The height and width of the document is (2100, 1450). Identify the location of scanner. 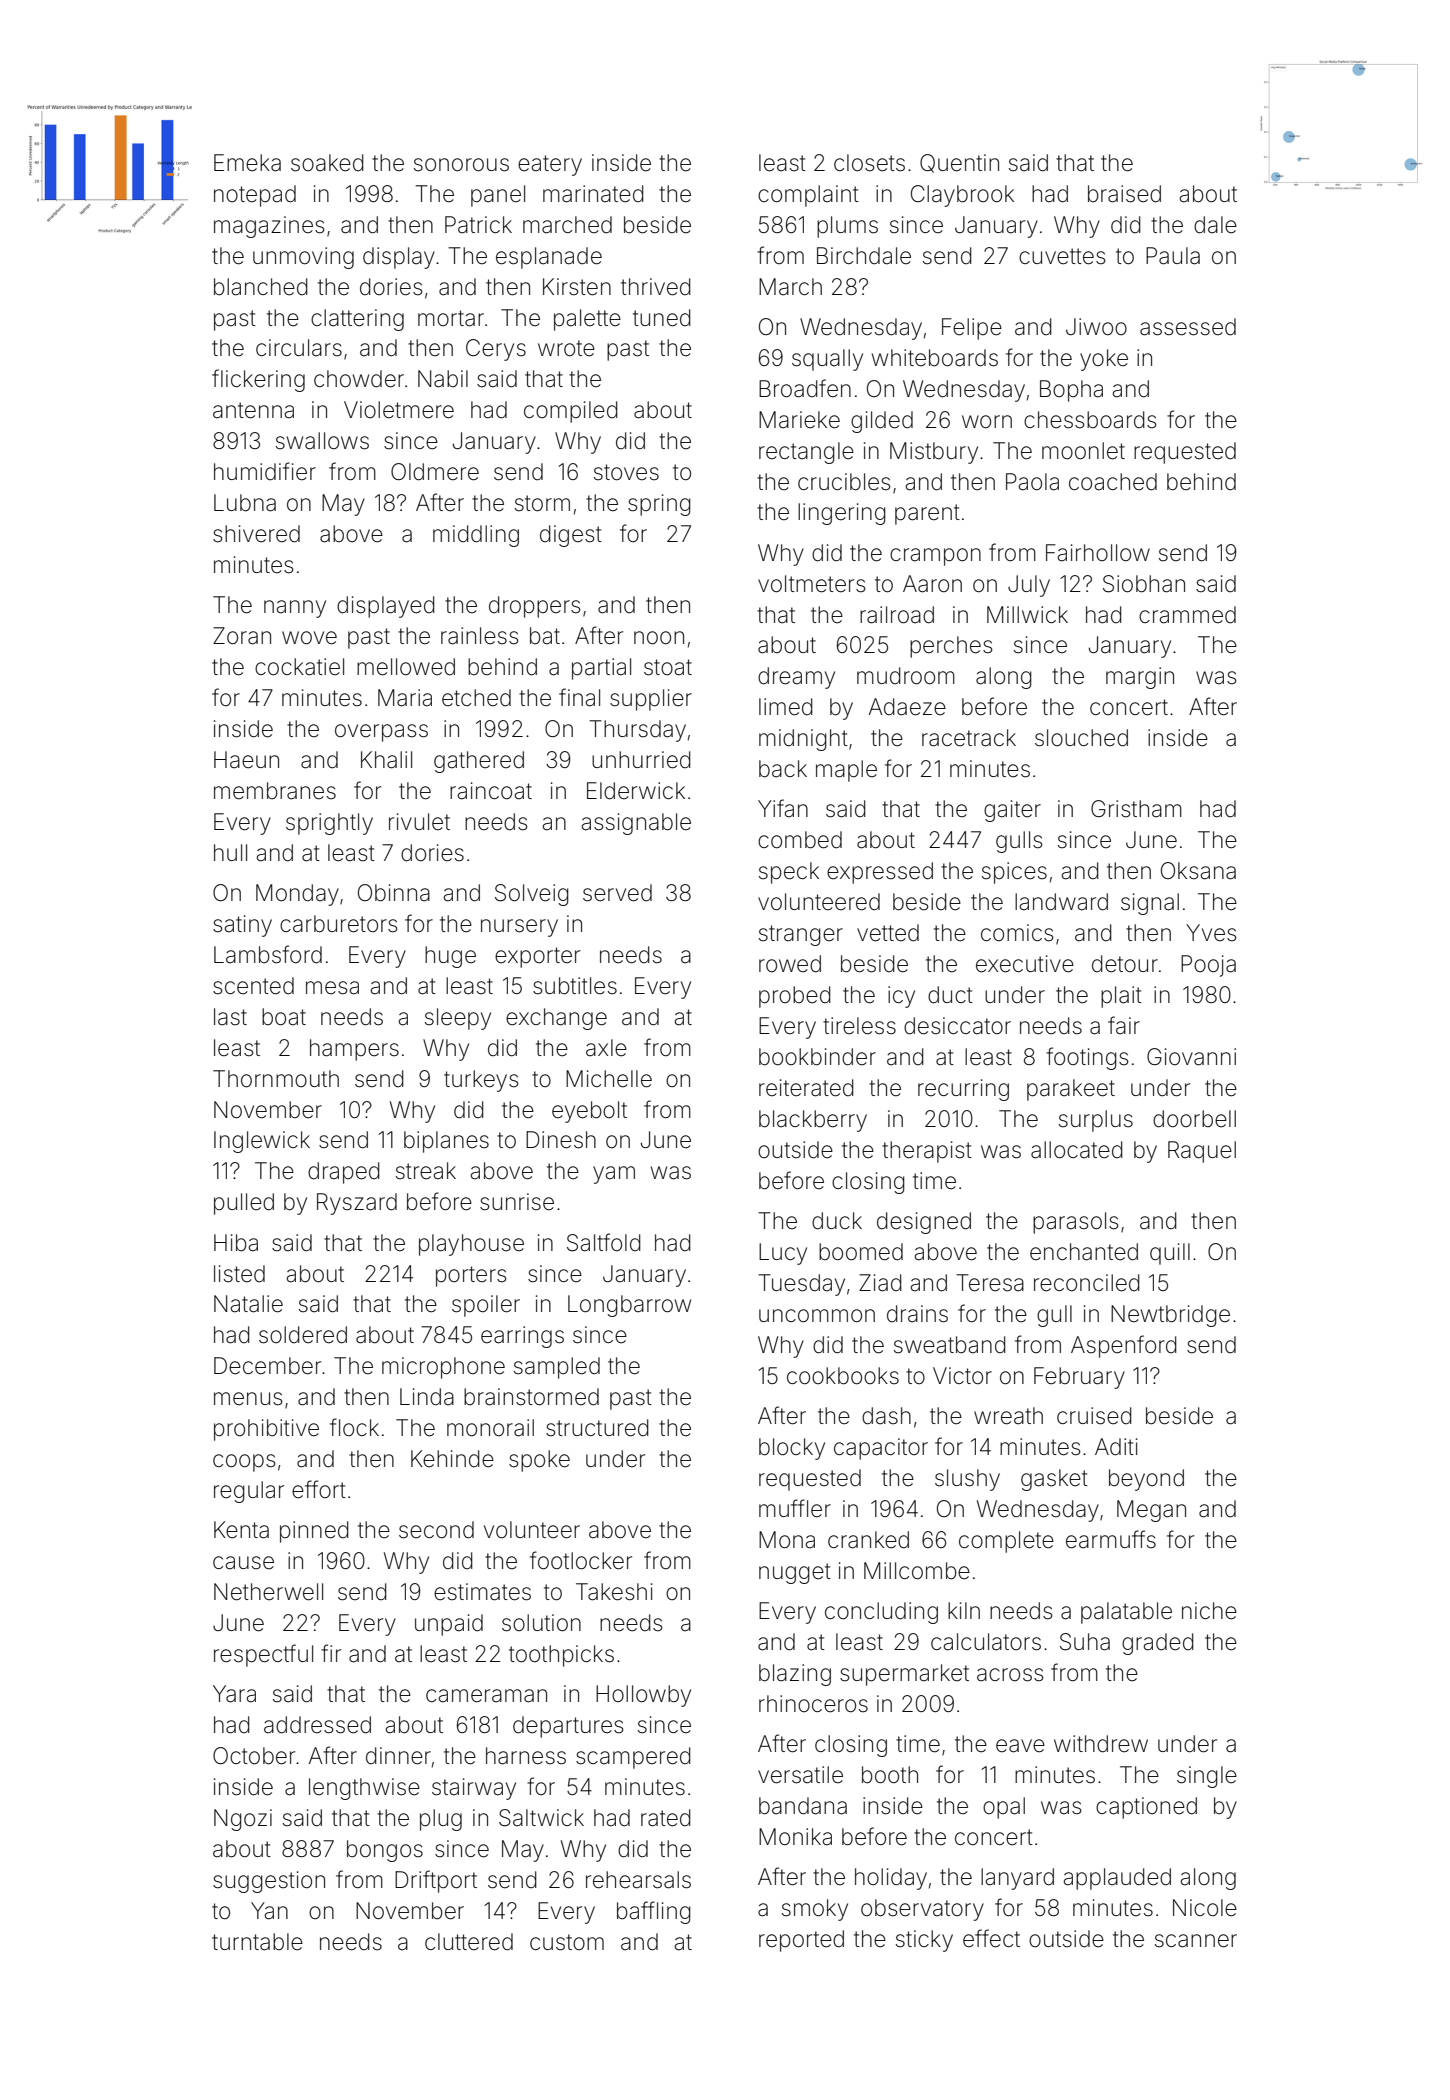
(1196, 1941).
